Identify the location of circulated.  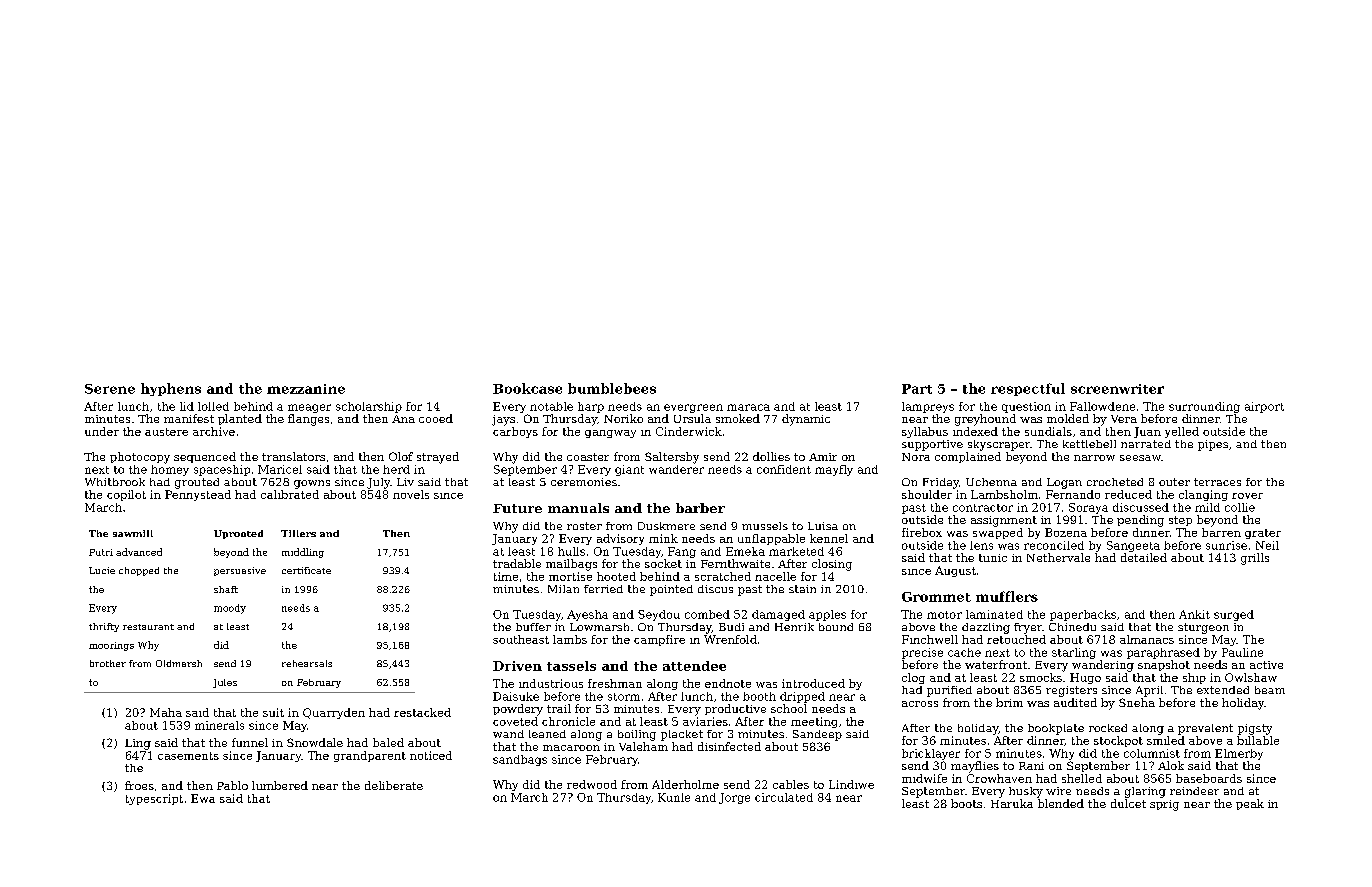
(784, 797).
